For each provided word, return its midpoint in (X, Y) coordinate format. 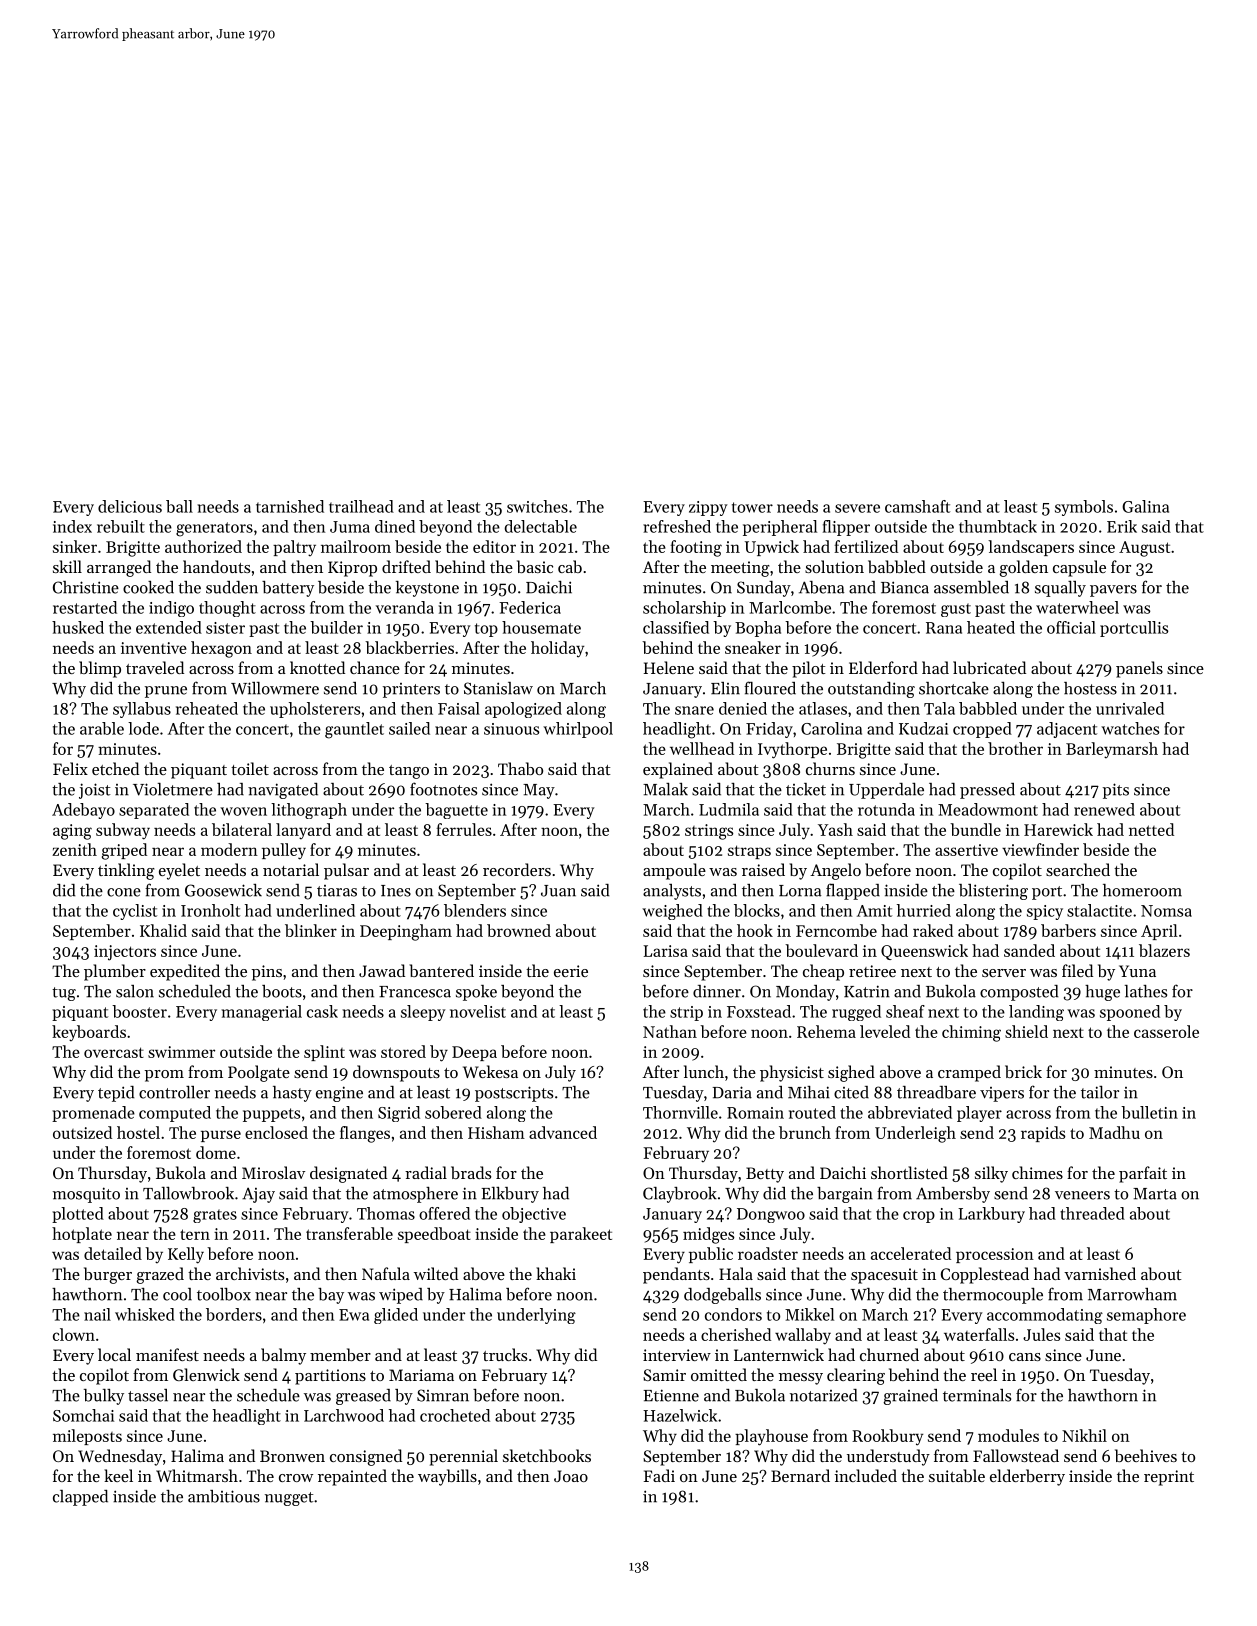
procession (995, 1255)
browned (519, 930)
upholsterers (315, 710)
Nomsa (1166, 911)
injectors (125, 953)
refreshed (677, 526)
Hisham (496, 1132)
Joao (571, 1476)
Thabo (520, 768)
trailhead (361, 506)
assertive (966, 850)
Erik (1122, 526)
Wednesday (120, 1457)
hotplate (82, 1235)
